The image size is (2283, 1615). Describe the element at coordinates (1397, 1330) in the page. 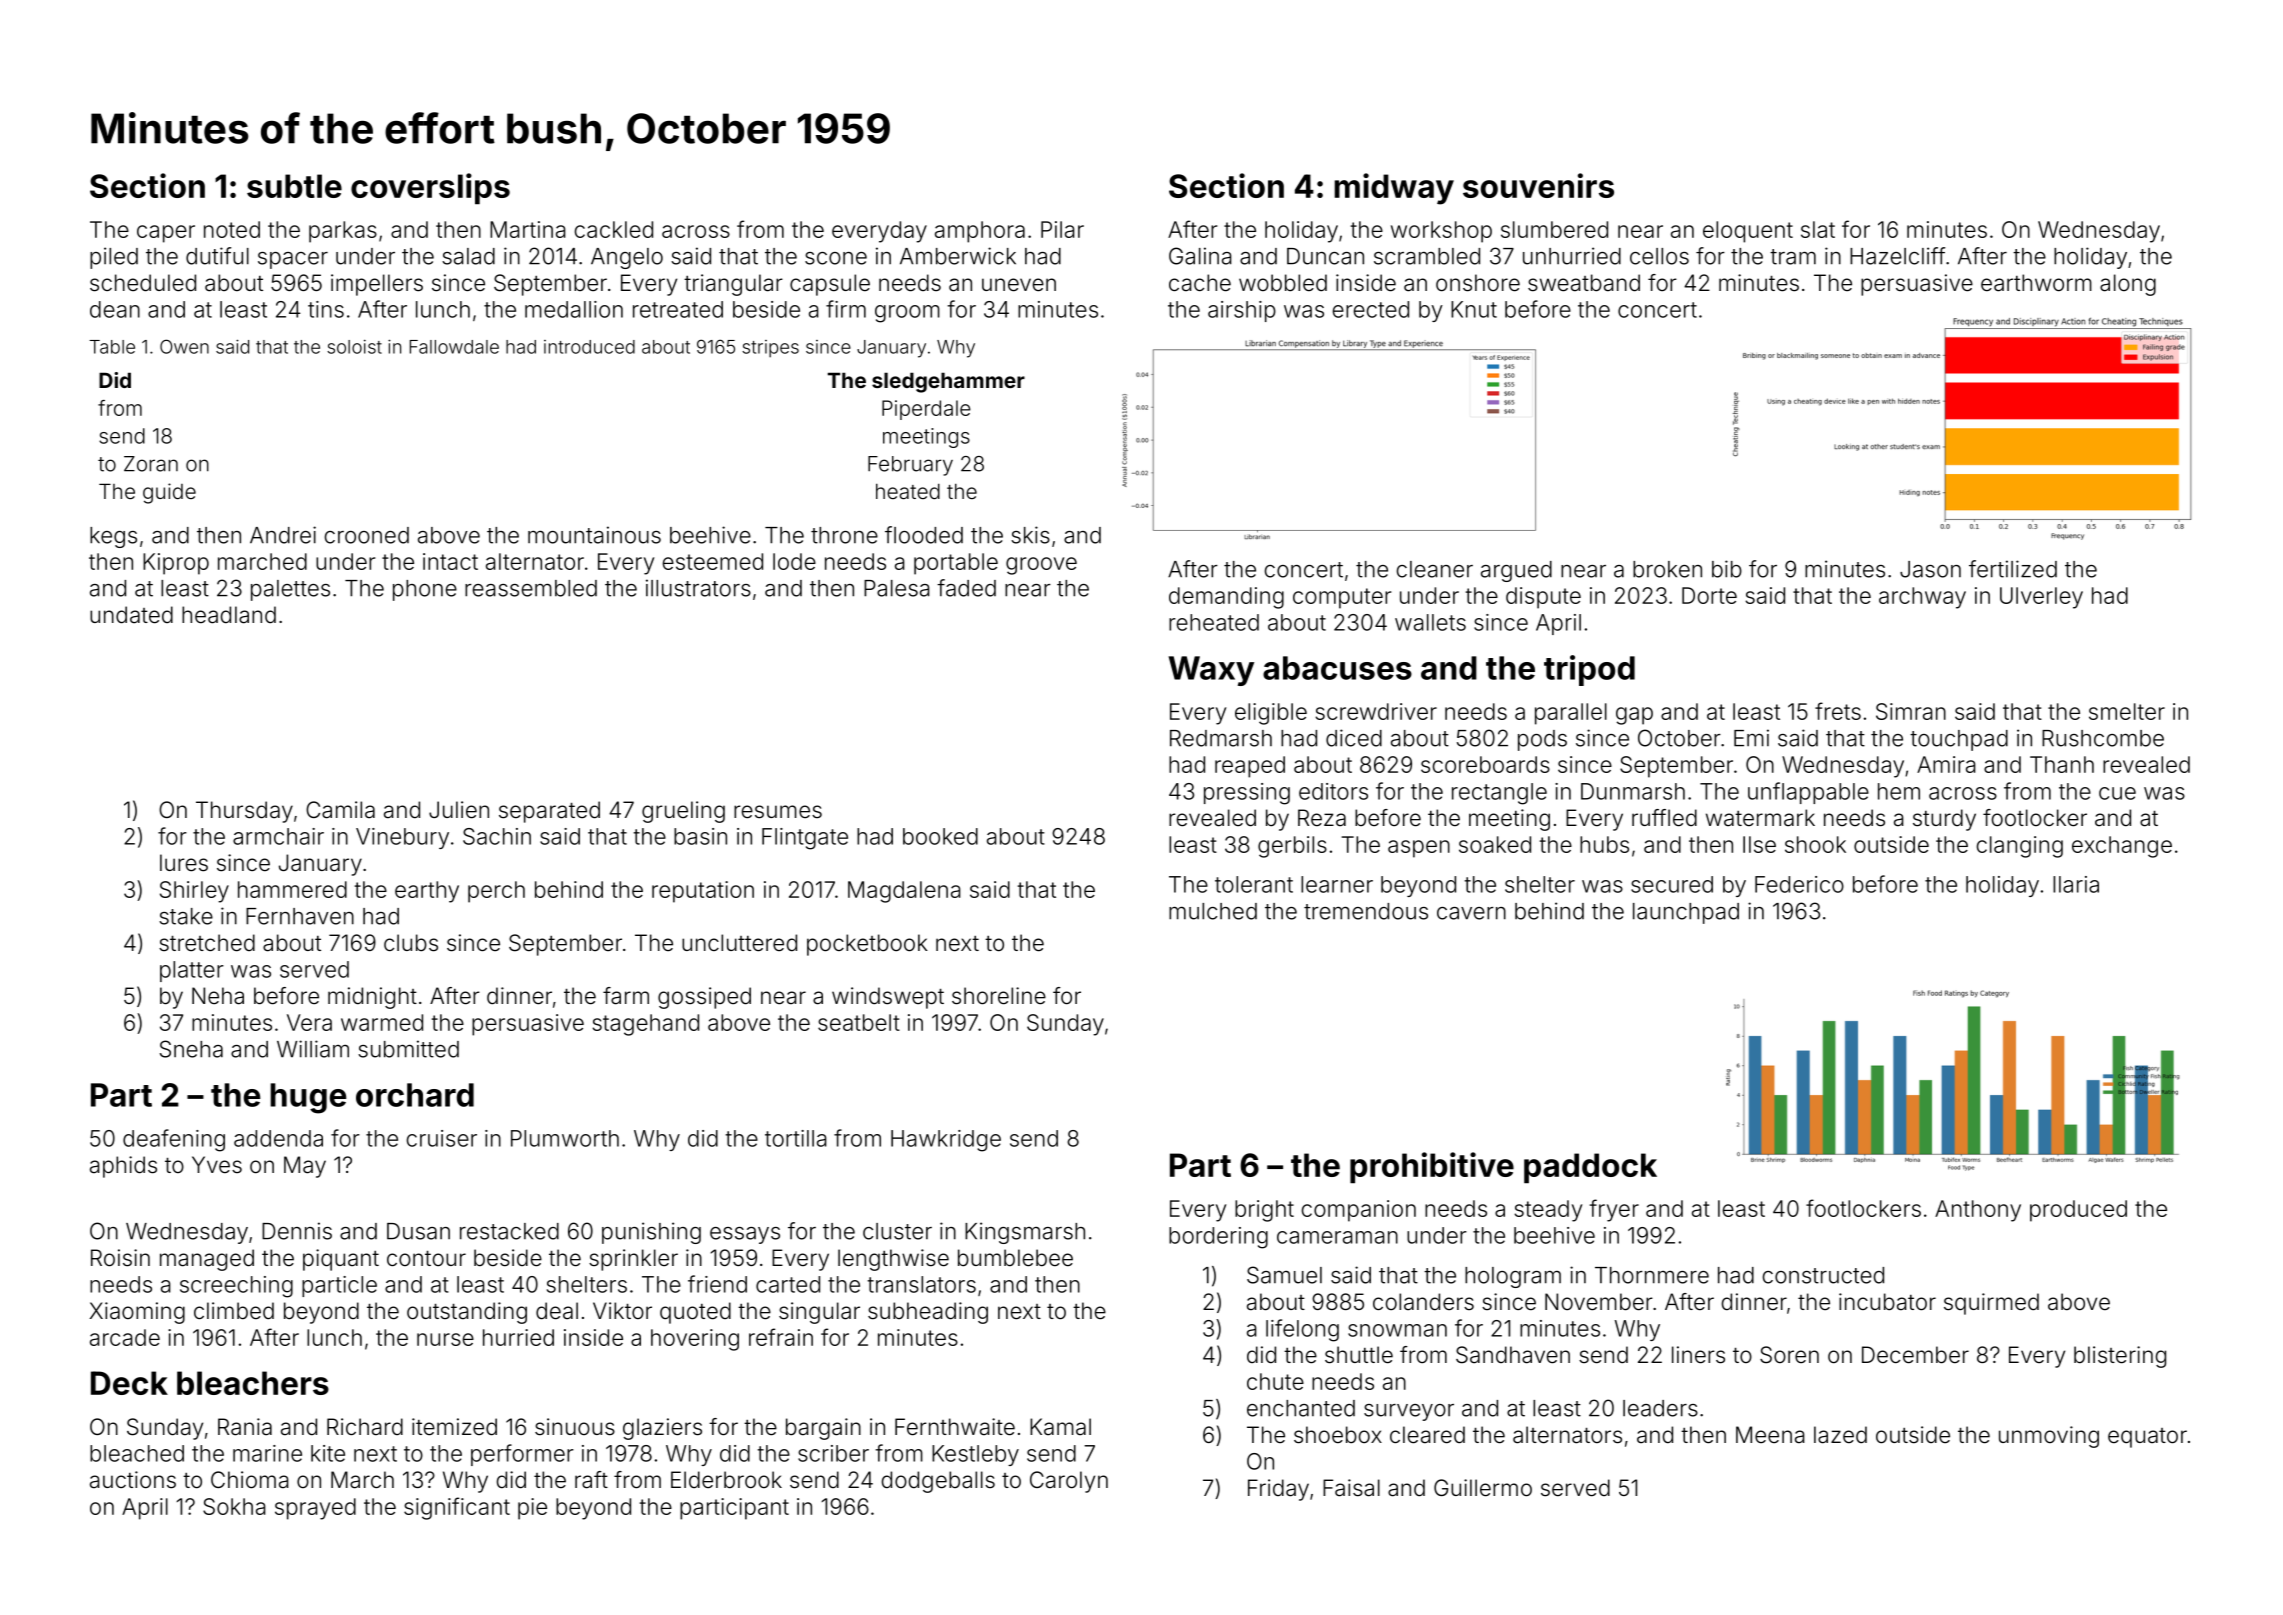

I see `snowman` at that location.
